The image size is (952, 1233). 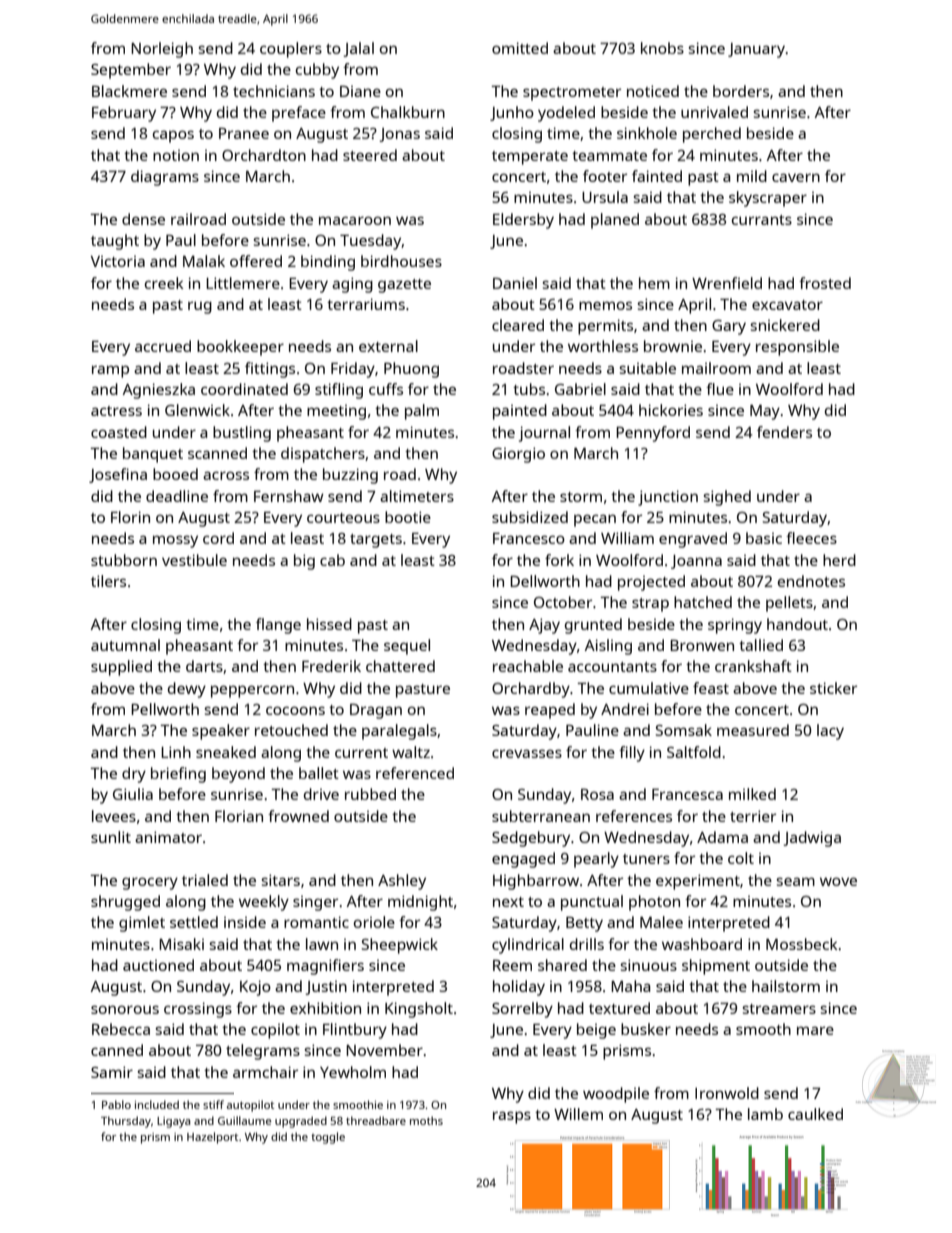 What do you see at coordinates (741, 91) in the screenshot?
I see `borders` at bounding box center [741, 91].
